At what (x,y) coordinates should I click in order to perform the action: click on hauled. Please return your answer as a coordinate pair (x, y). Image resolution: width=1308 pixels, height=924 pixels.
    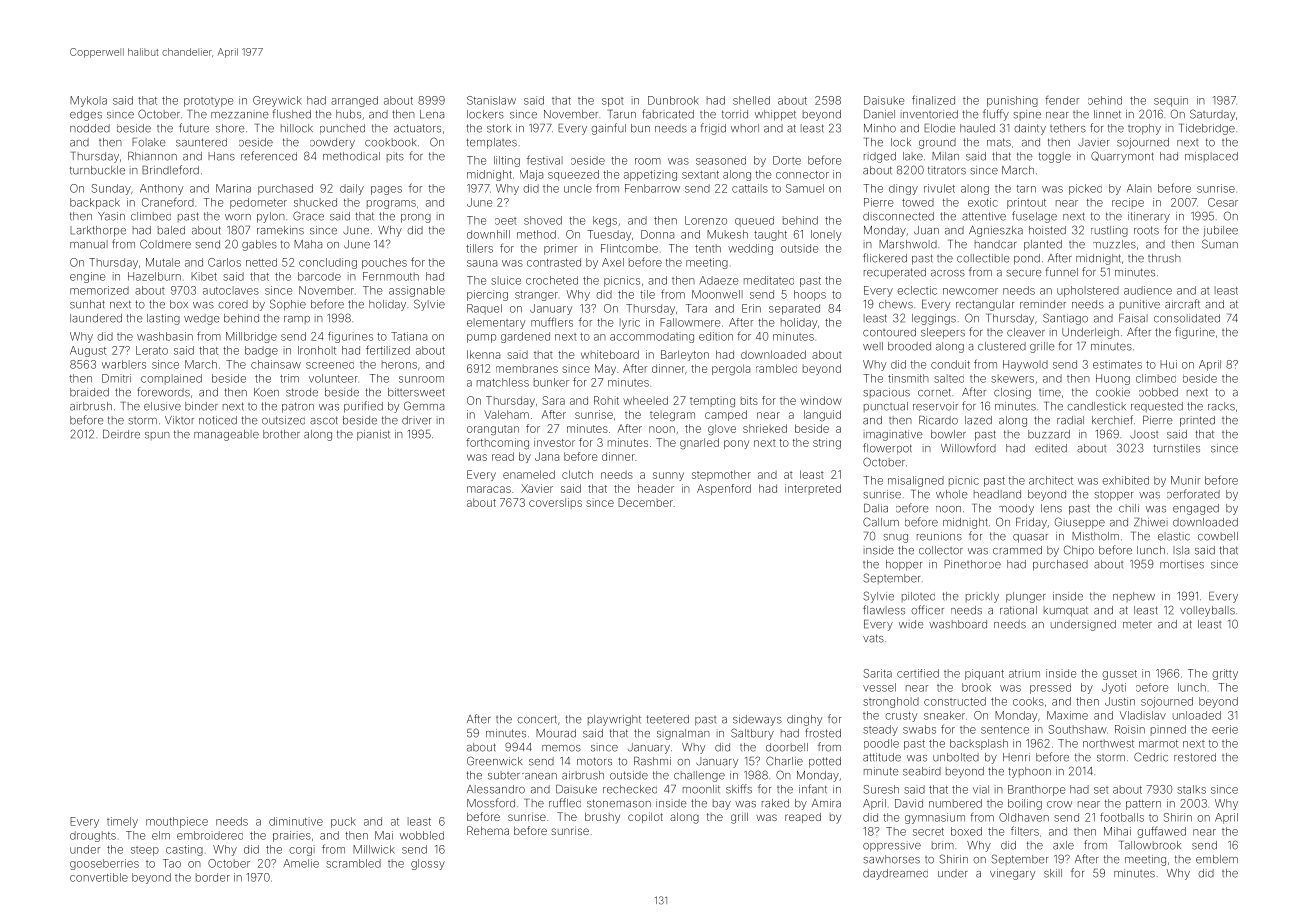
    Looking at the image, I should click on (977, 128).
